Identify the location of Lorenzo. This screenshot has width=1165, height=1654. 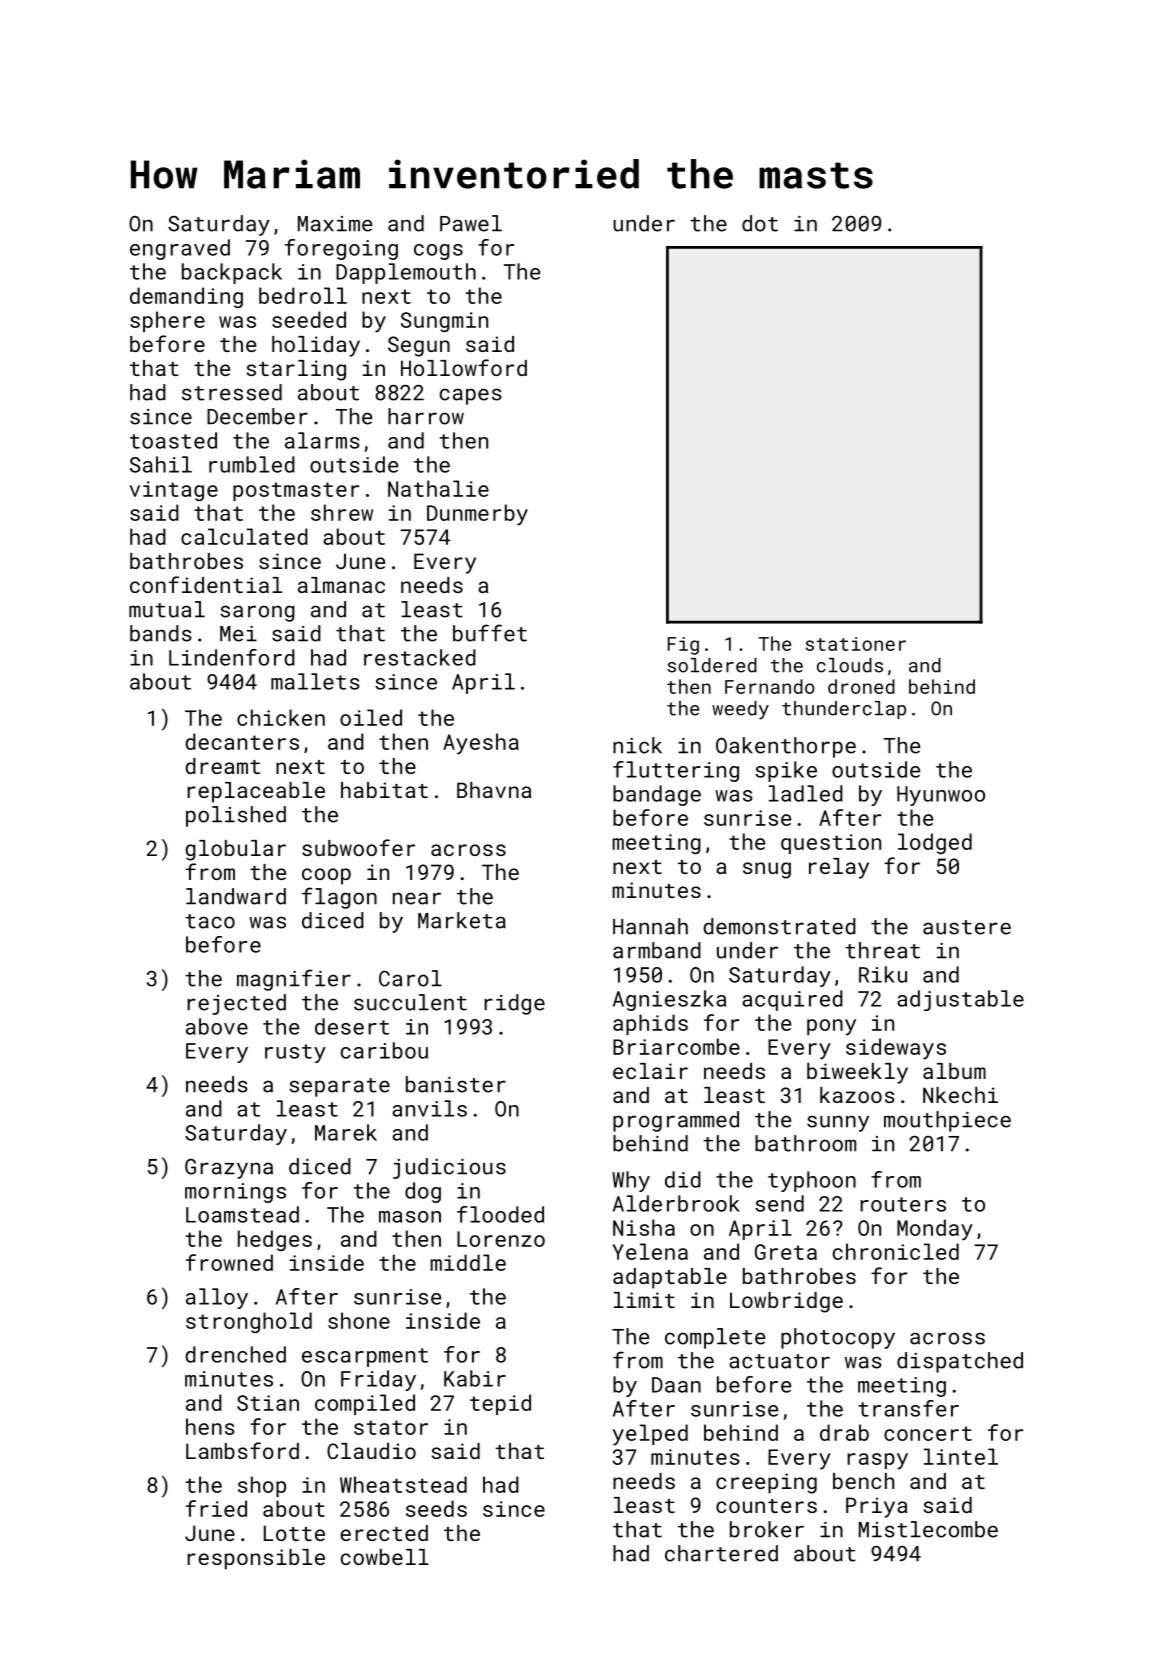
(501, 1239).
